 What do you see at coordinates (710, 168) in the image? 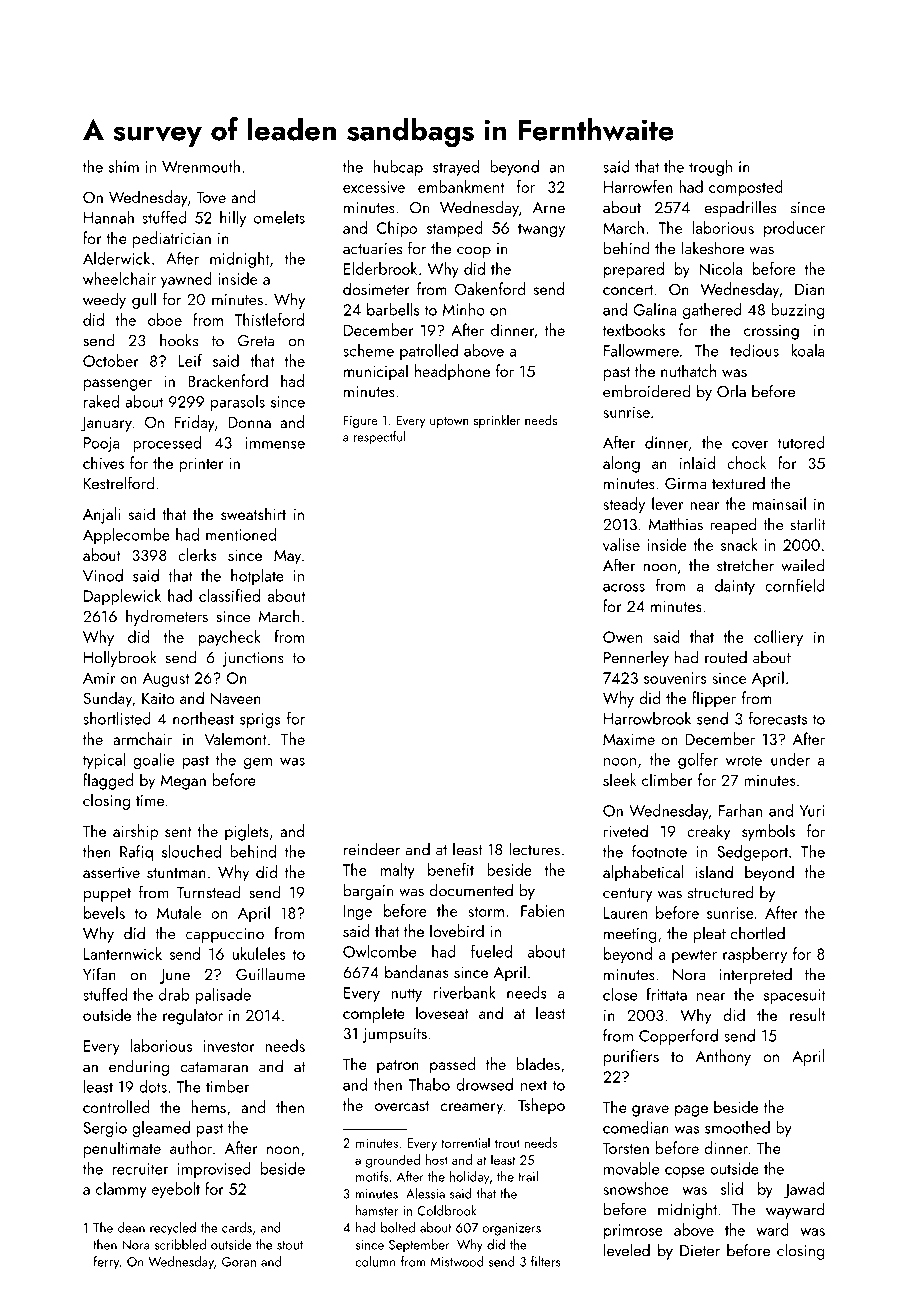
I see `trough` at bounding box center [710, 168].
